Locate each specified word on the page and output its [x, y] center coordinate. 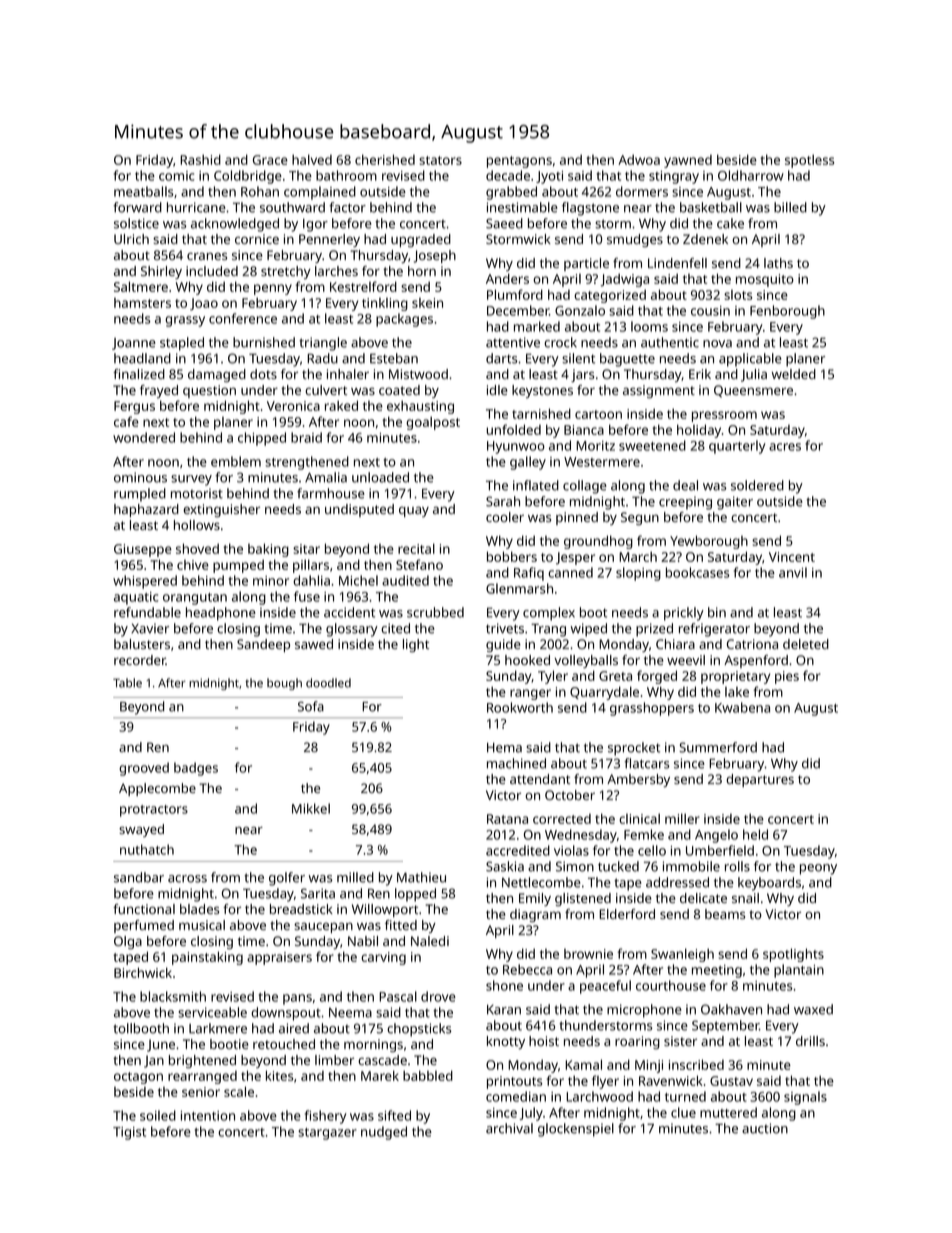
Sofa [311, 706]
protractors [154, 811]
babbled [428, 1075]
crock [560, 342]
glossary [352, 630]
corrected [562, 819]
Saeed [504, 223]
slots [738, 295]
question [209, 391]
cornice [257, 239]
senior [201, 1092]
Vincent [792, 557]
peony [818, 869]
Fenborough [787, 312]
